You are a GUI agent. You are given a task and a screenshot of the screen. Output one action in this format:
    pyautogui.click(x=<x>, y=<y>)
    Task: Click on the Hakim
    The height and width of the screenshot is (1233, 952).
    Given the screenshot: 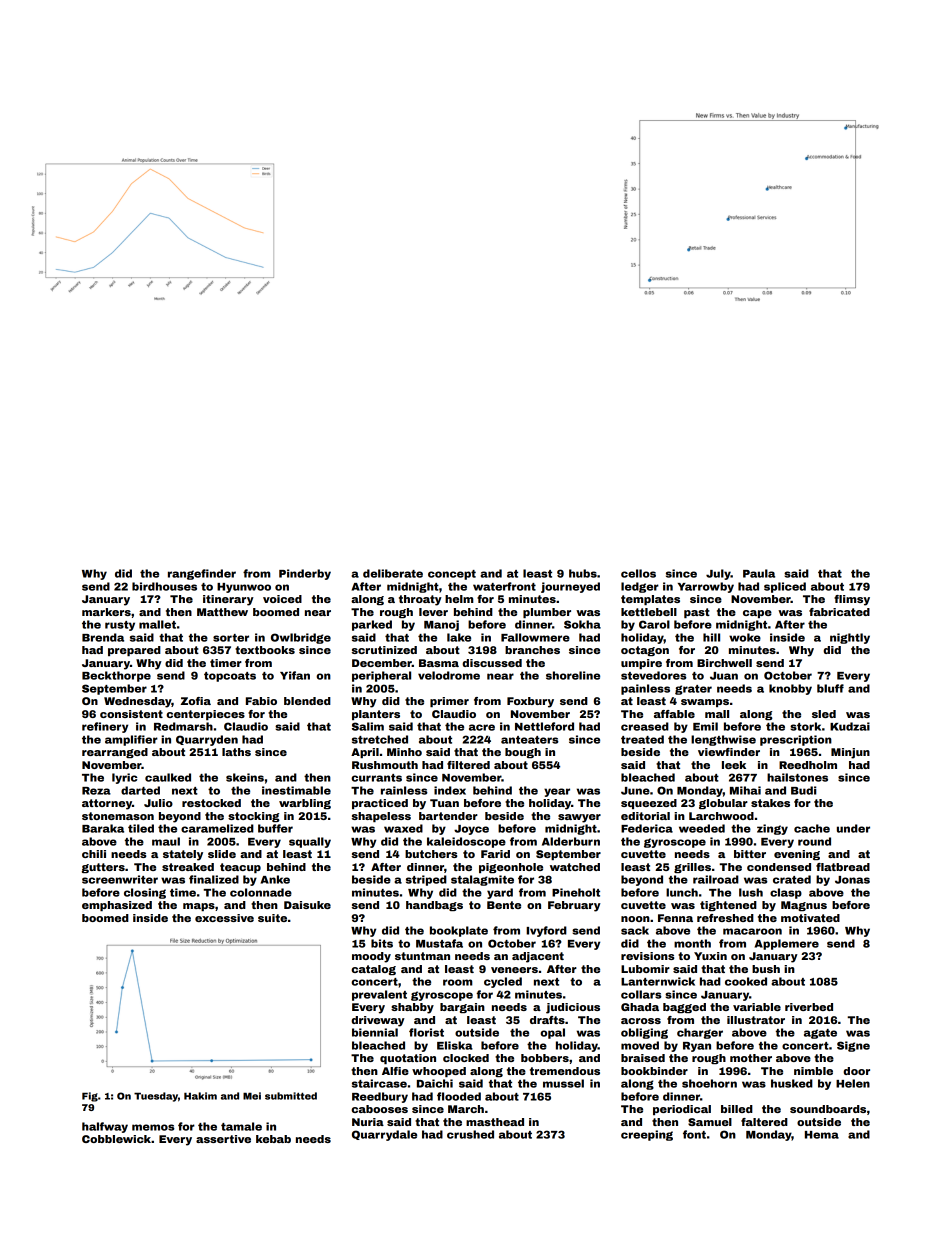 What is the action you would take?
    pyautogui.click(x=200, y=1096)
